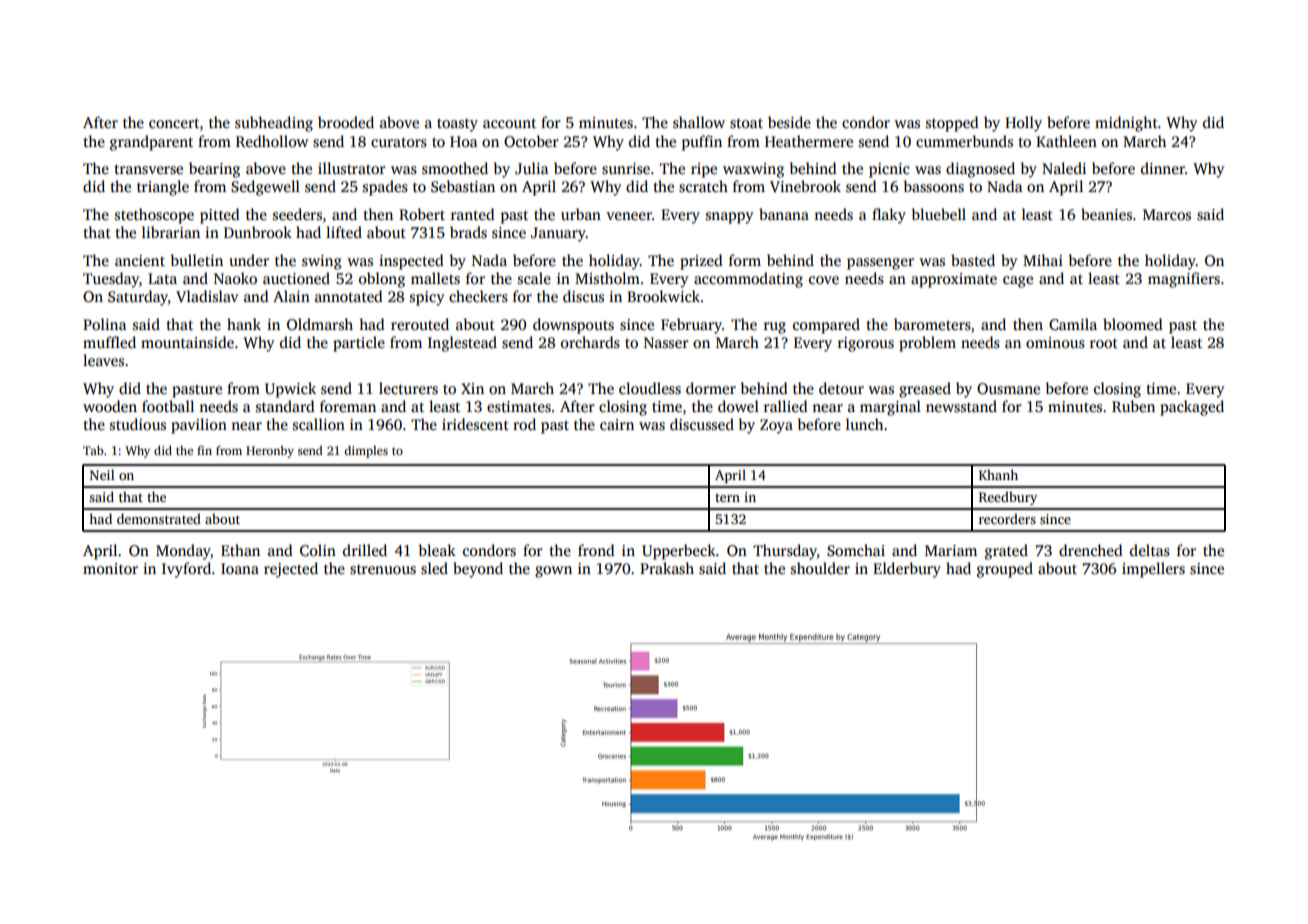 The image size is (1308, 924). Describe the element at coordinates (1126, 124) in the screenshot. I see `midnight` at that location.
